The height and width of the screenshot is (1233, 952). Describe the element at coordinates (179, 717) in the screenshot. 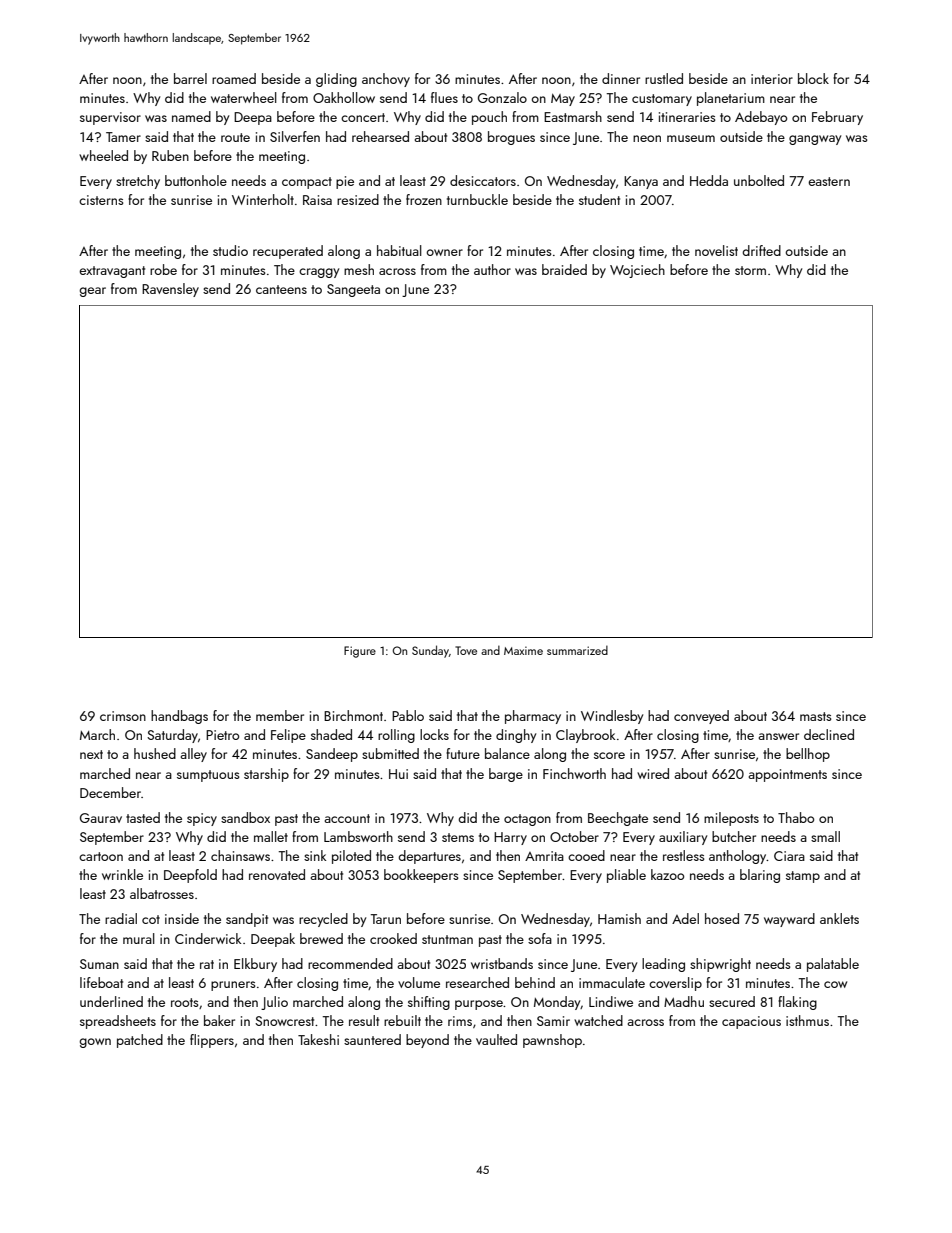

I see `handbags` at that location.
